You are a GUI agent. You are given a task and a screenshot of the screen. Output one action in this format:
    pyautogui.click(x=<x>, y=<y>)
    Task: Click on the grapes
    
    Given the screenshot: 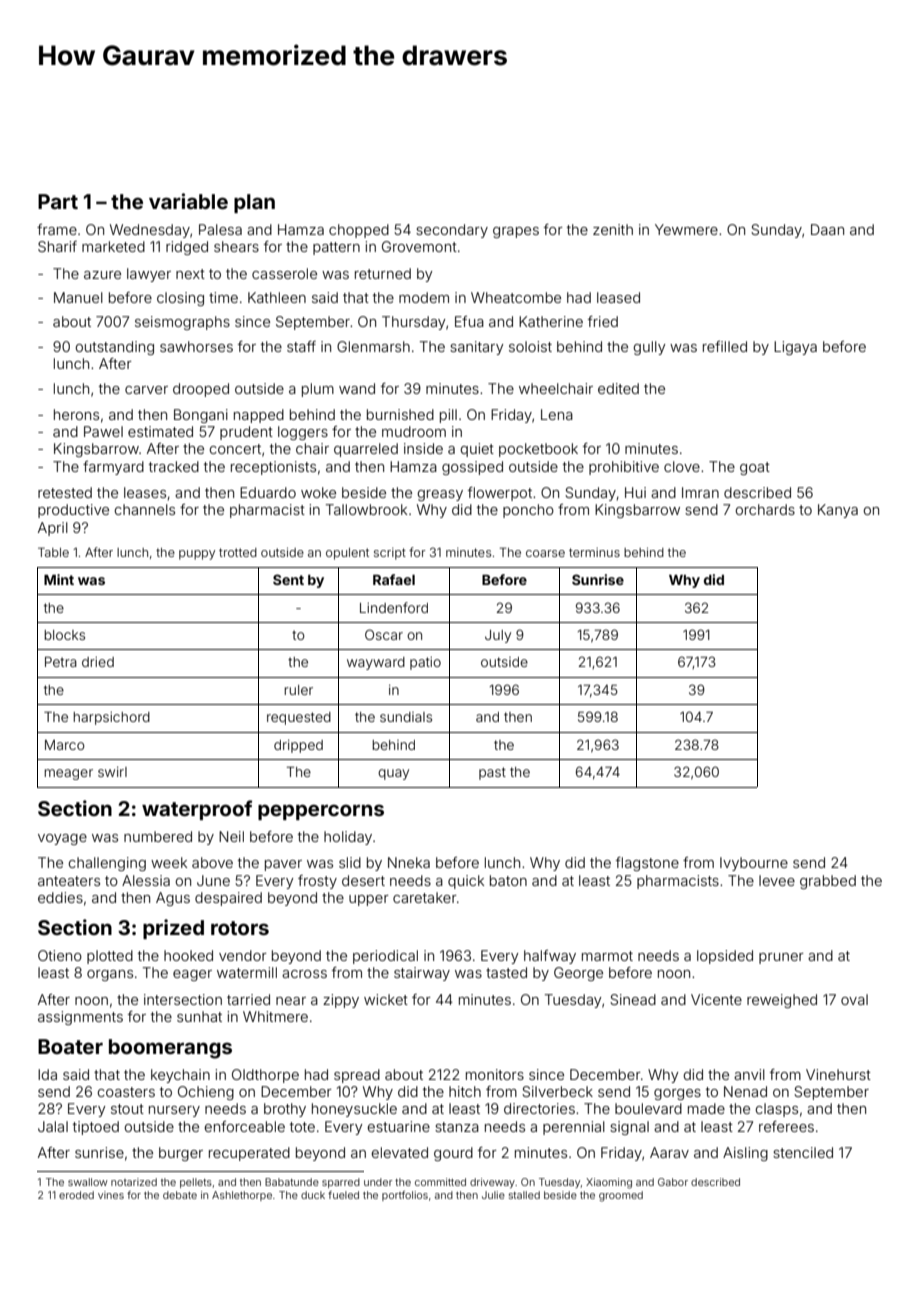 What is the action you would take?
    pyautogui.click(x=516, y=232)
